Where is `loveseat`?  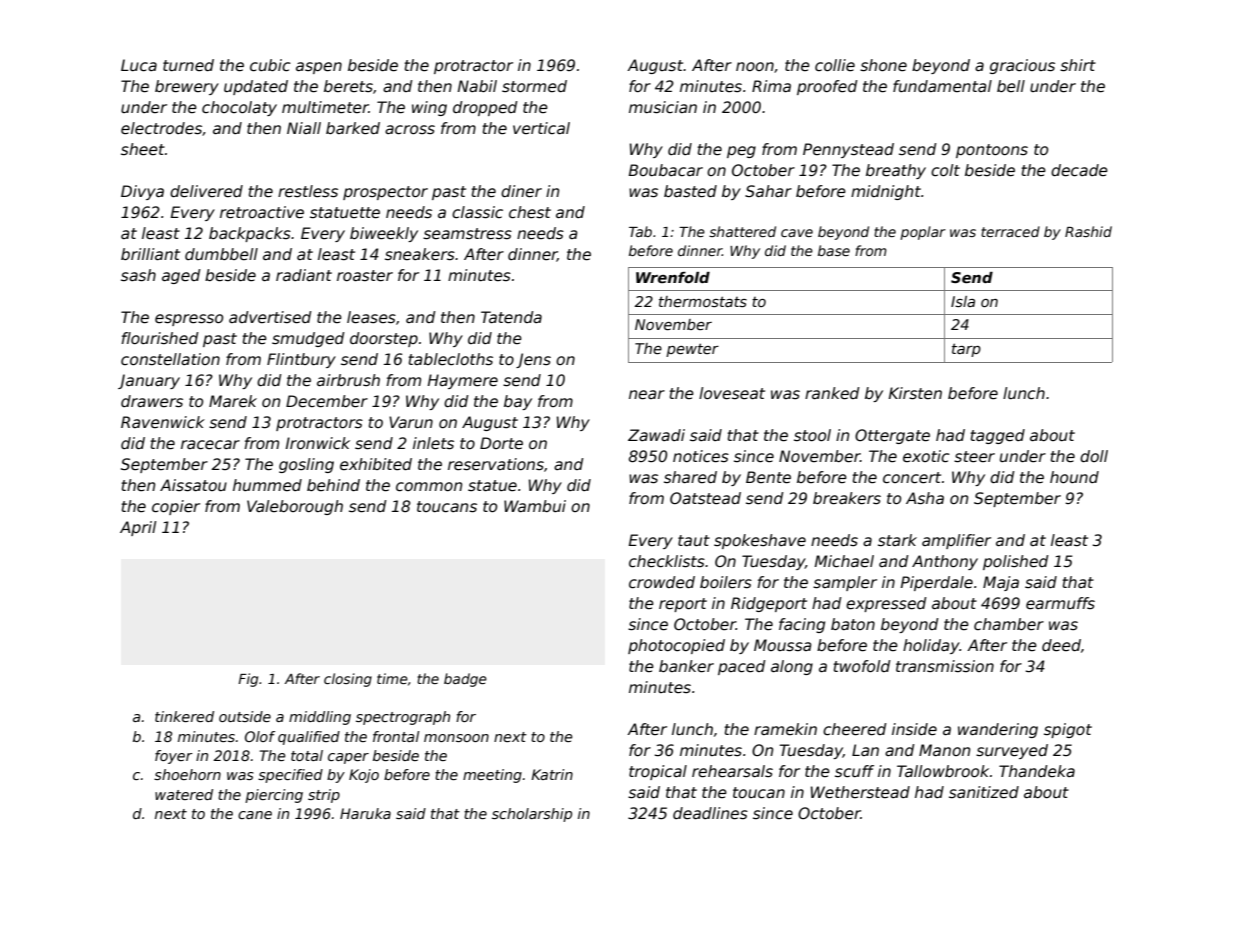 loveseat is located at coordinates (732, 393).
